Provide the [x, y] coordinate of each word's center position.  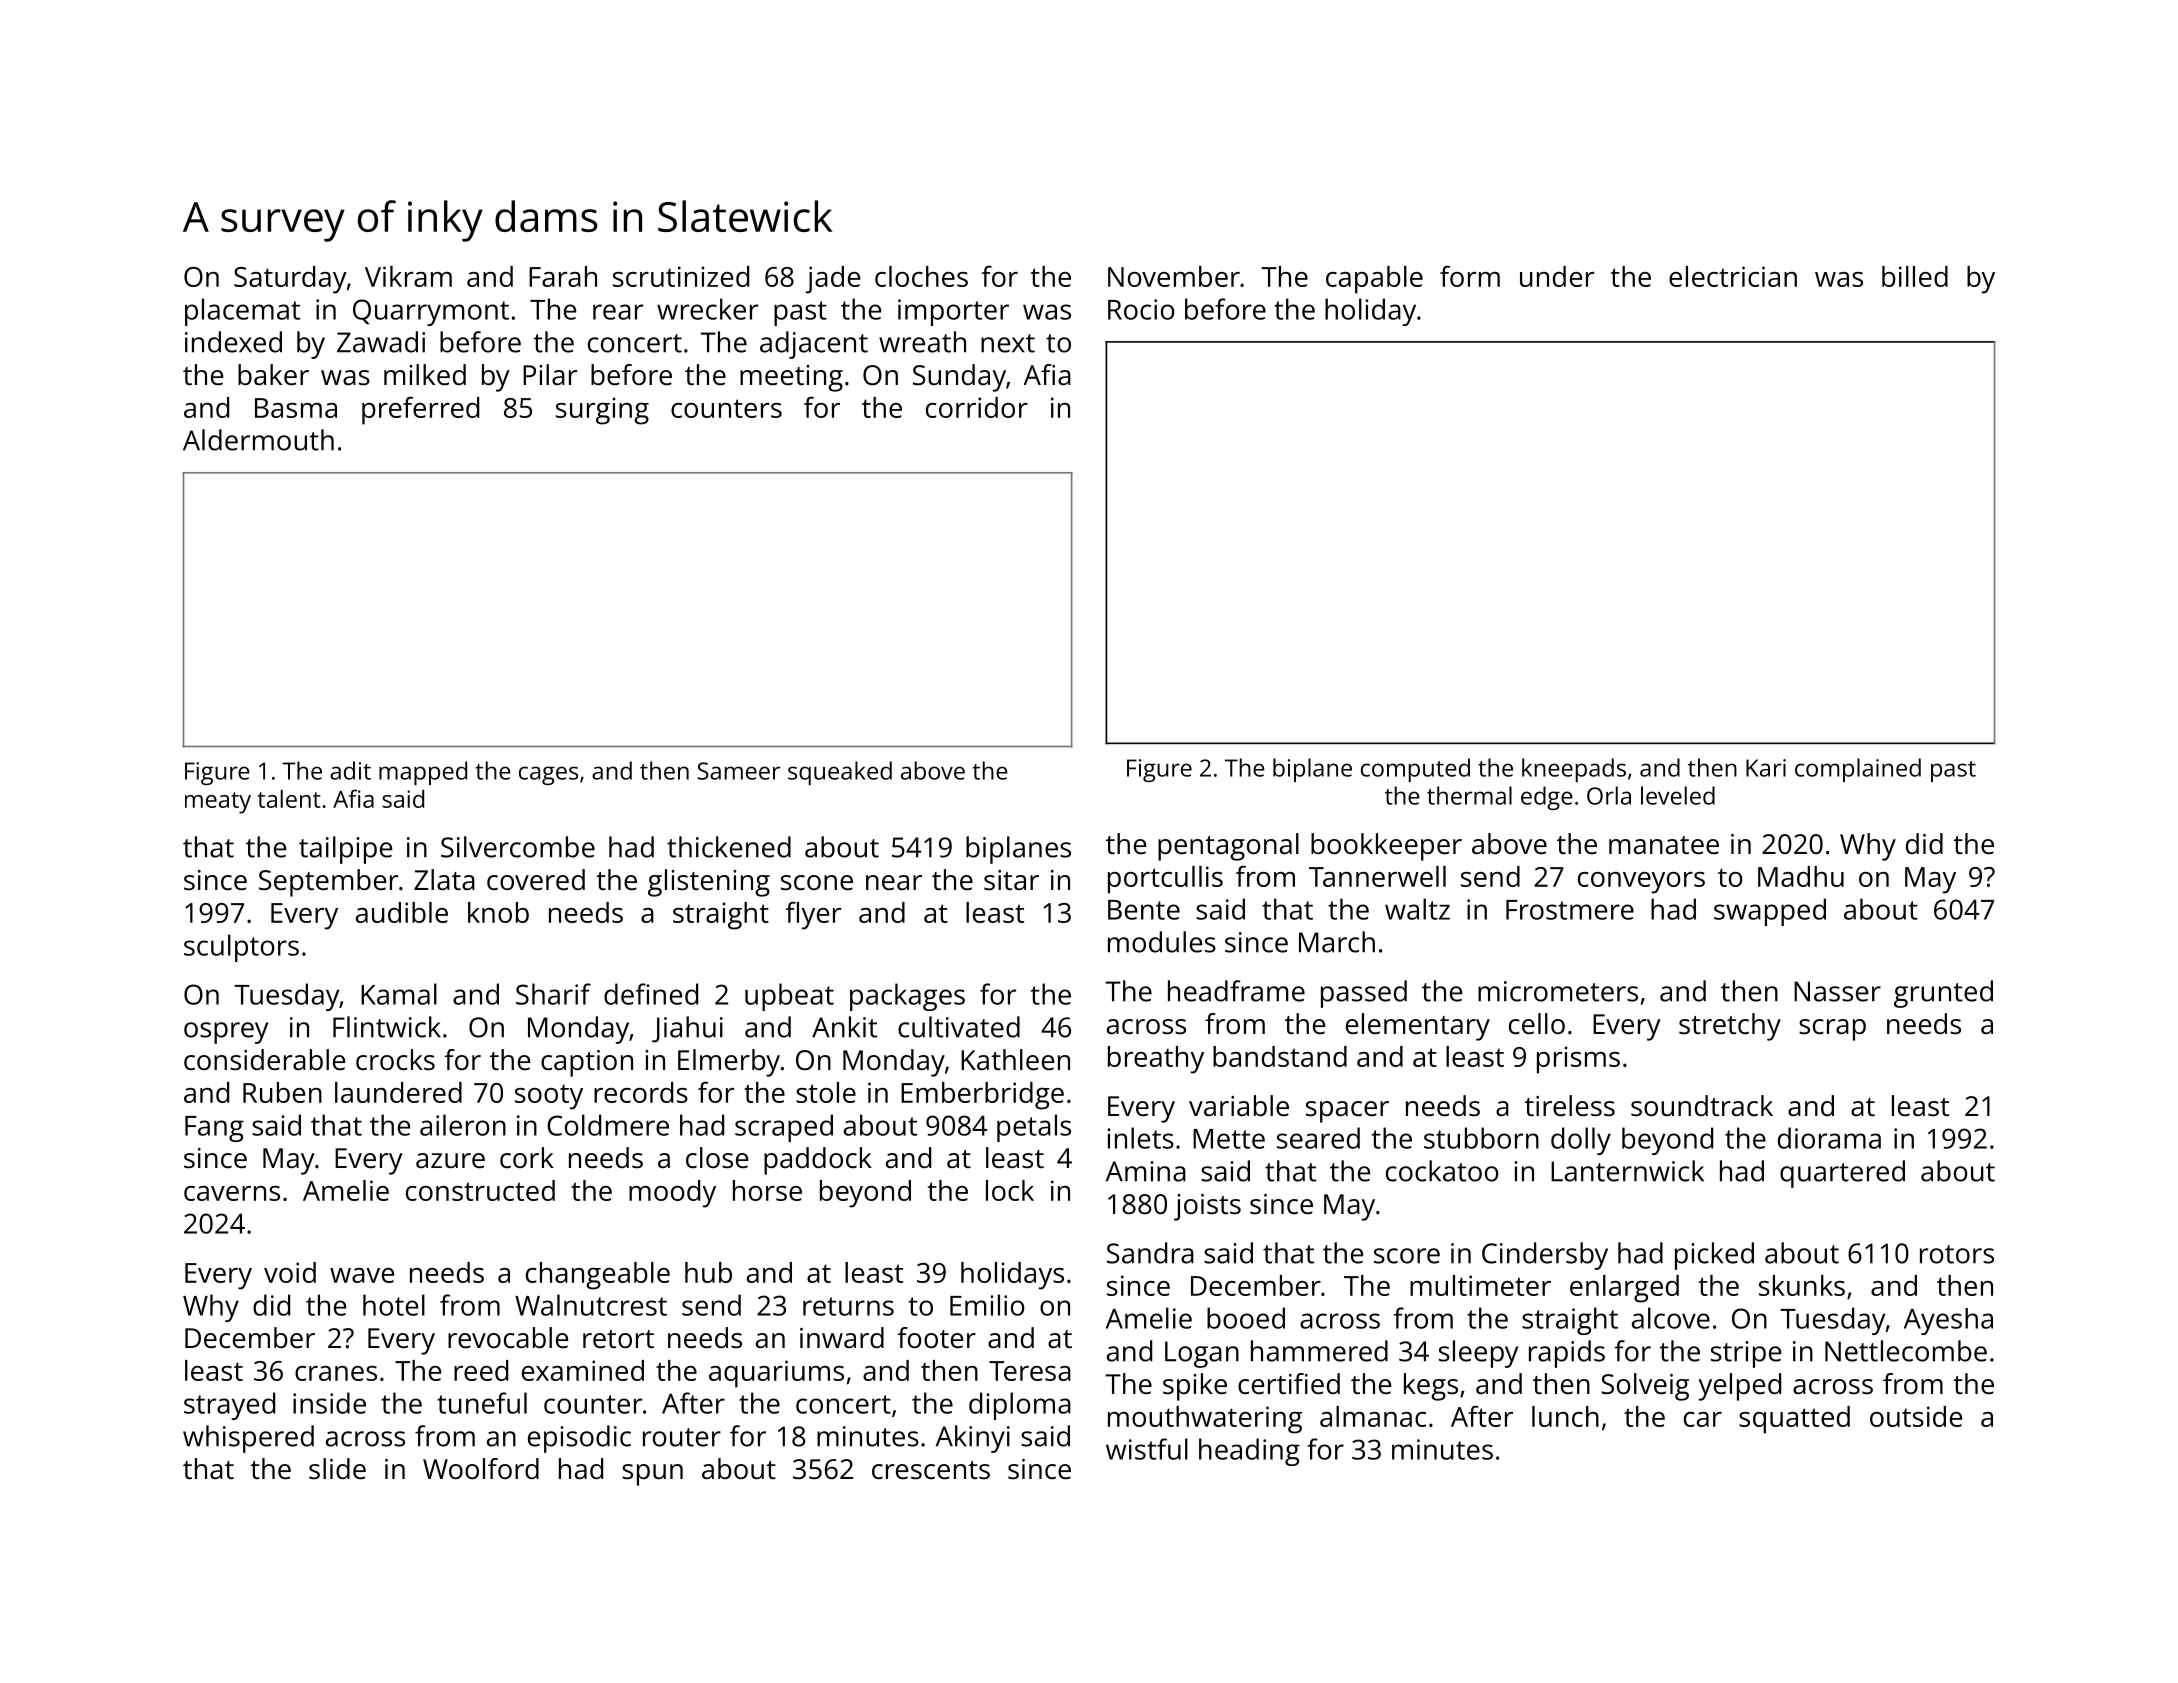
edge [1547, 798]
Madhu [1801, 876]
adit [350, 770]
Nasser [1837, 991]
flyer [813, 915]
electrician [1733, 276]
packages [907, 997]
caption [587, 1063]
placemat [242, 312]
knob [498, 912]
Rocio [1141, 309]
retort [618, 1339]
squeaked [840, 773]
